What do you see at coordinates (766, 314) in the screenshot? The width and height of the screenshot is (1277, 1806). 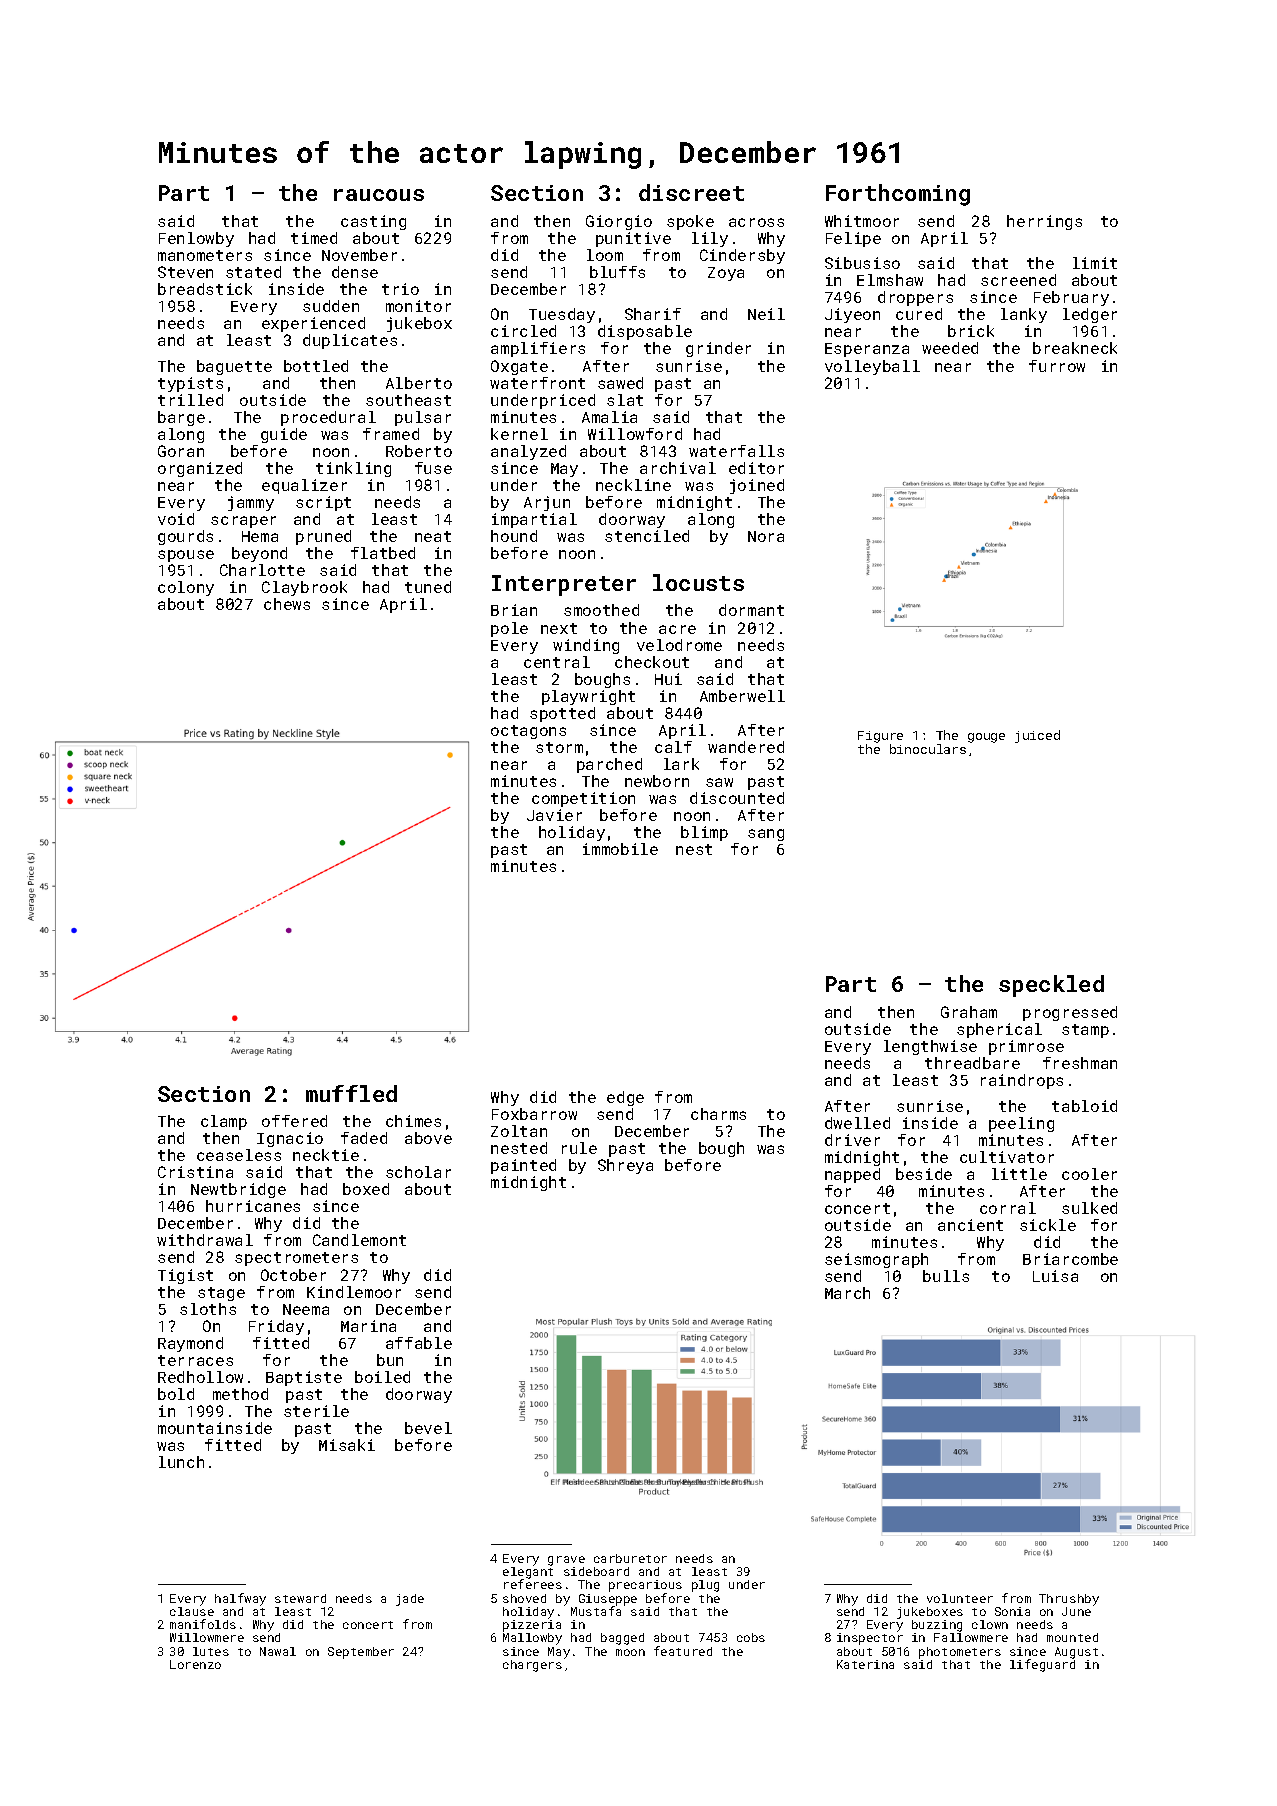 I see `Neil` at bounding box center [766, 314].
